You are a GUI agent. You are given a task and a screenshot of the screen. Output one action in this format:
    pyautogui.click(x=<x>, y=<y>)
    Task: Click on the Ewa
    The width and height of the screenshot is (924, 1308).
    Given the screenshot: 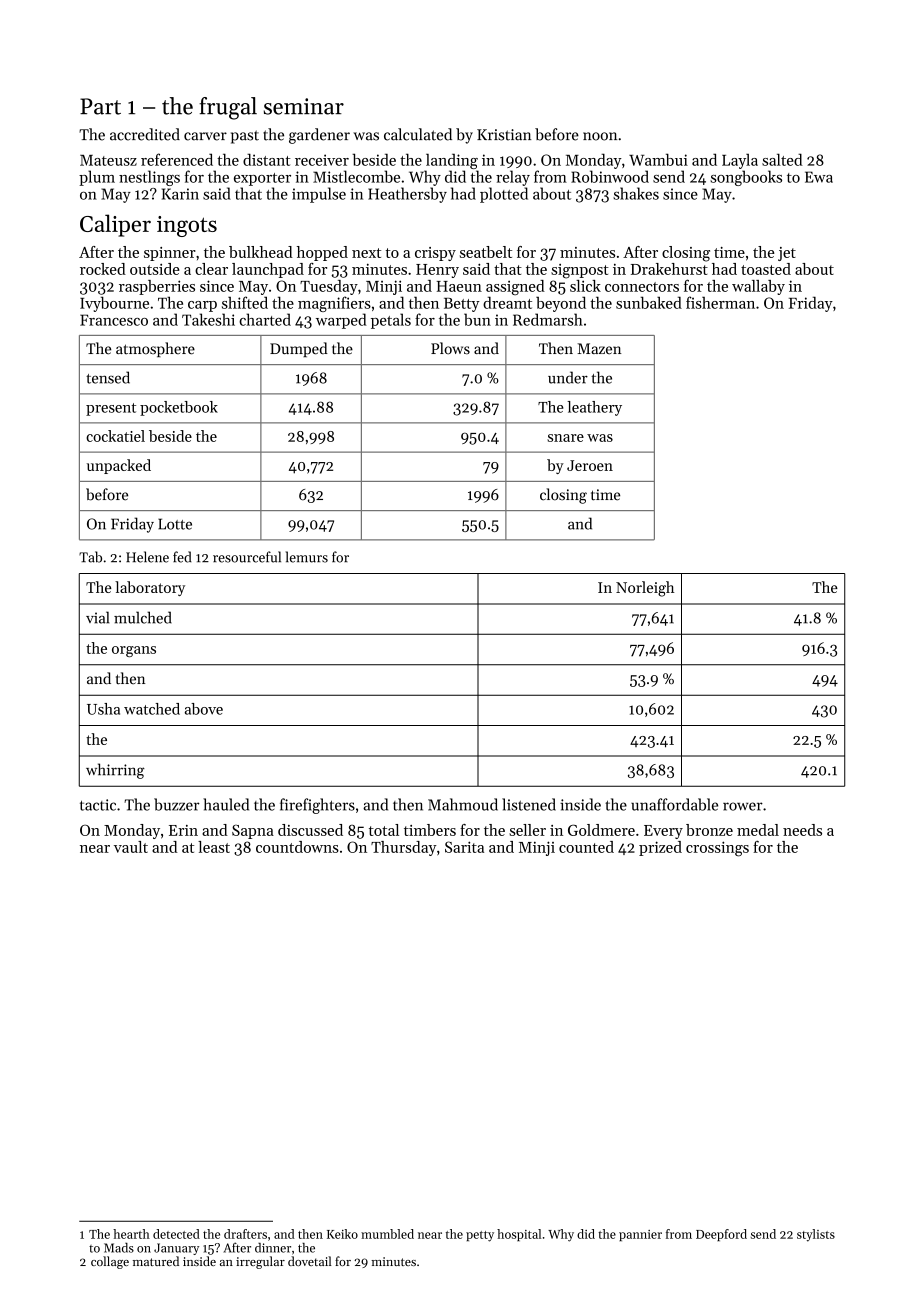 What is the action you would take?
    pyautogui.click(x=819, y=177)
